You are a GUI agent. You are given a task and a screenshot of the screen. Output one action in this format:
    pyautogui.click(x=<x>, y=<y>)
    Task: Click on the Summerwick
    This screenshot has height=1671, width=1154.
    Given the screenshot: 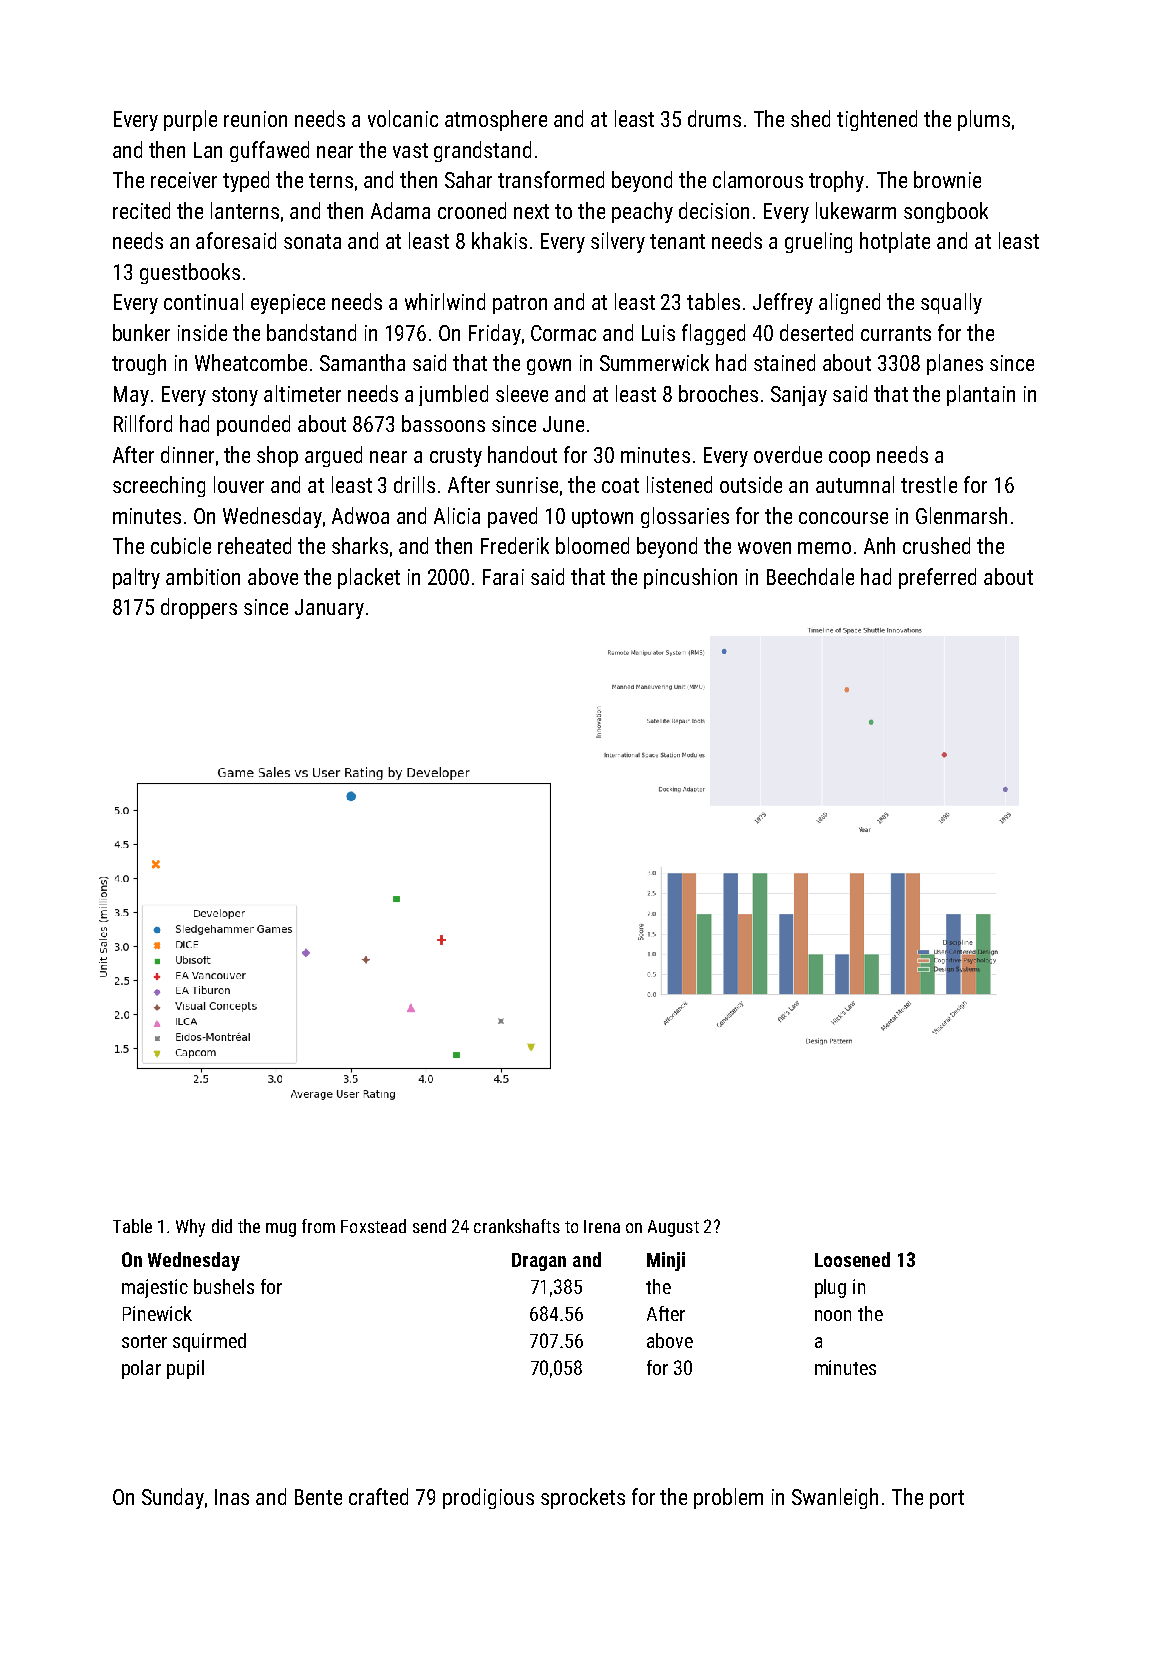 What is the action you would take?
    pyautogui.click(x=654, y=362)
